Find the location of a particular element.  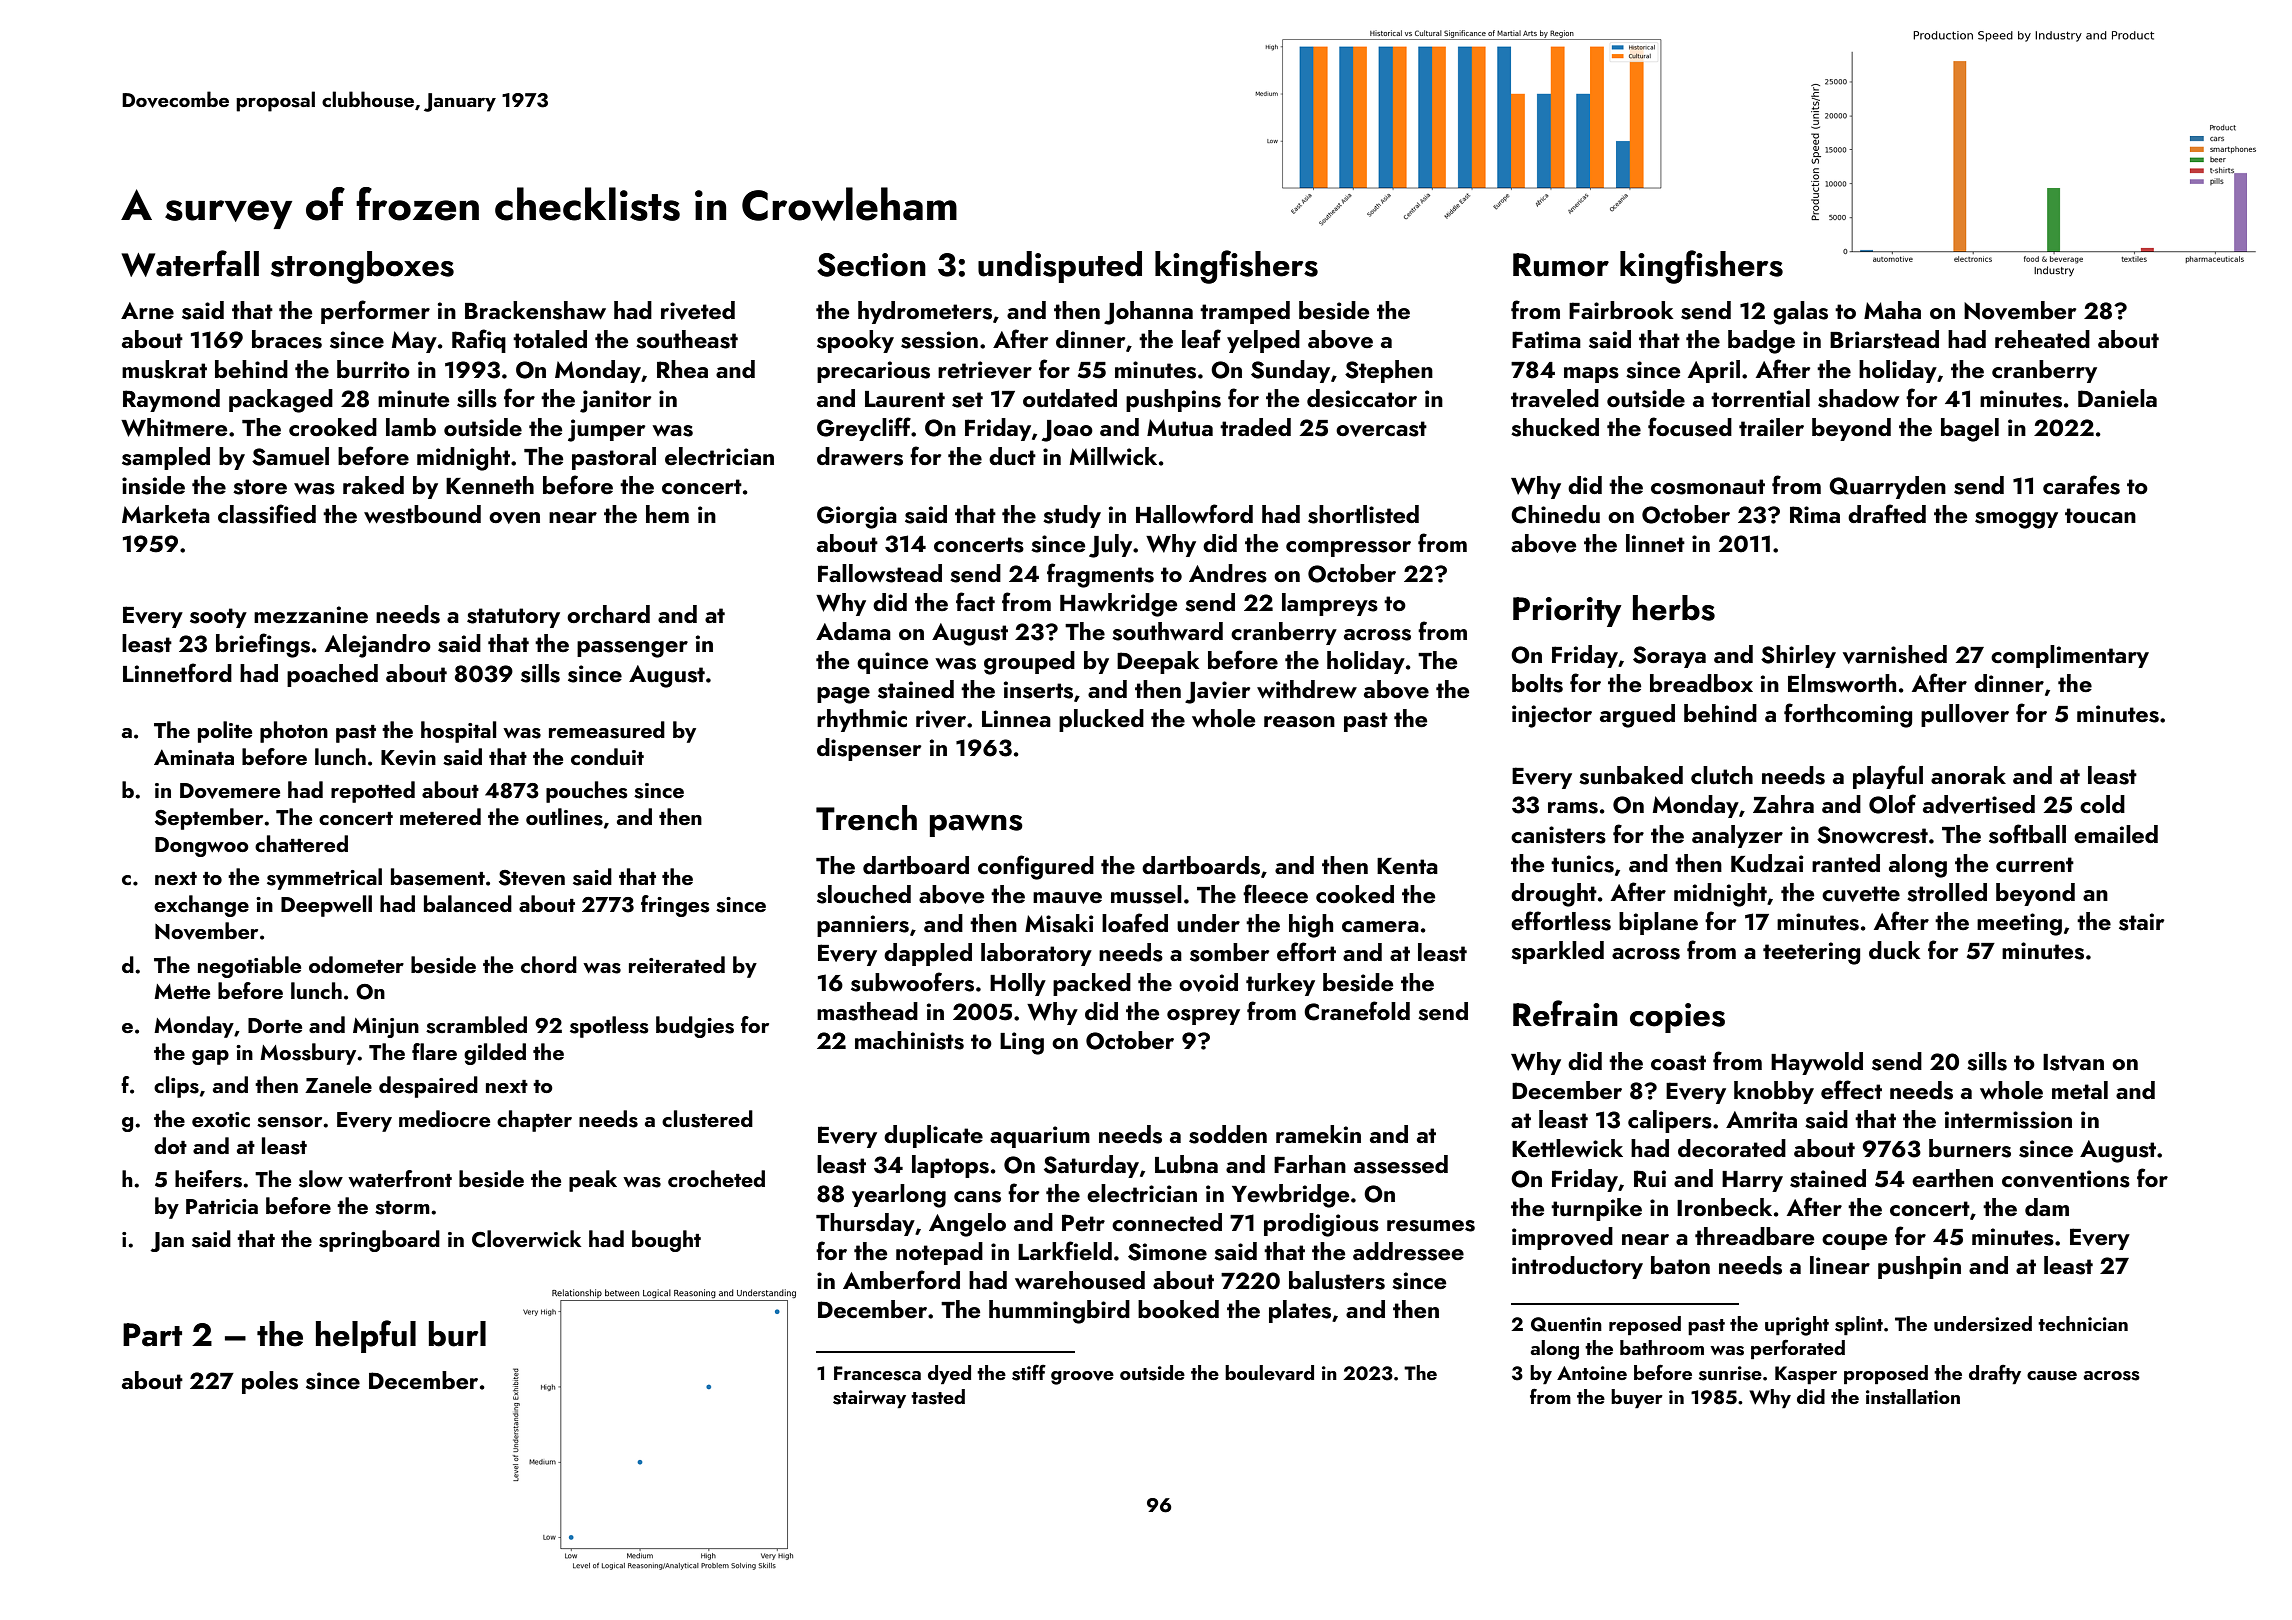

sooty is located at coordinates (218, 618).
